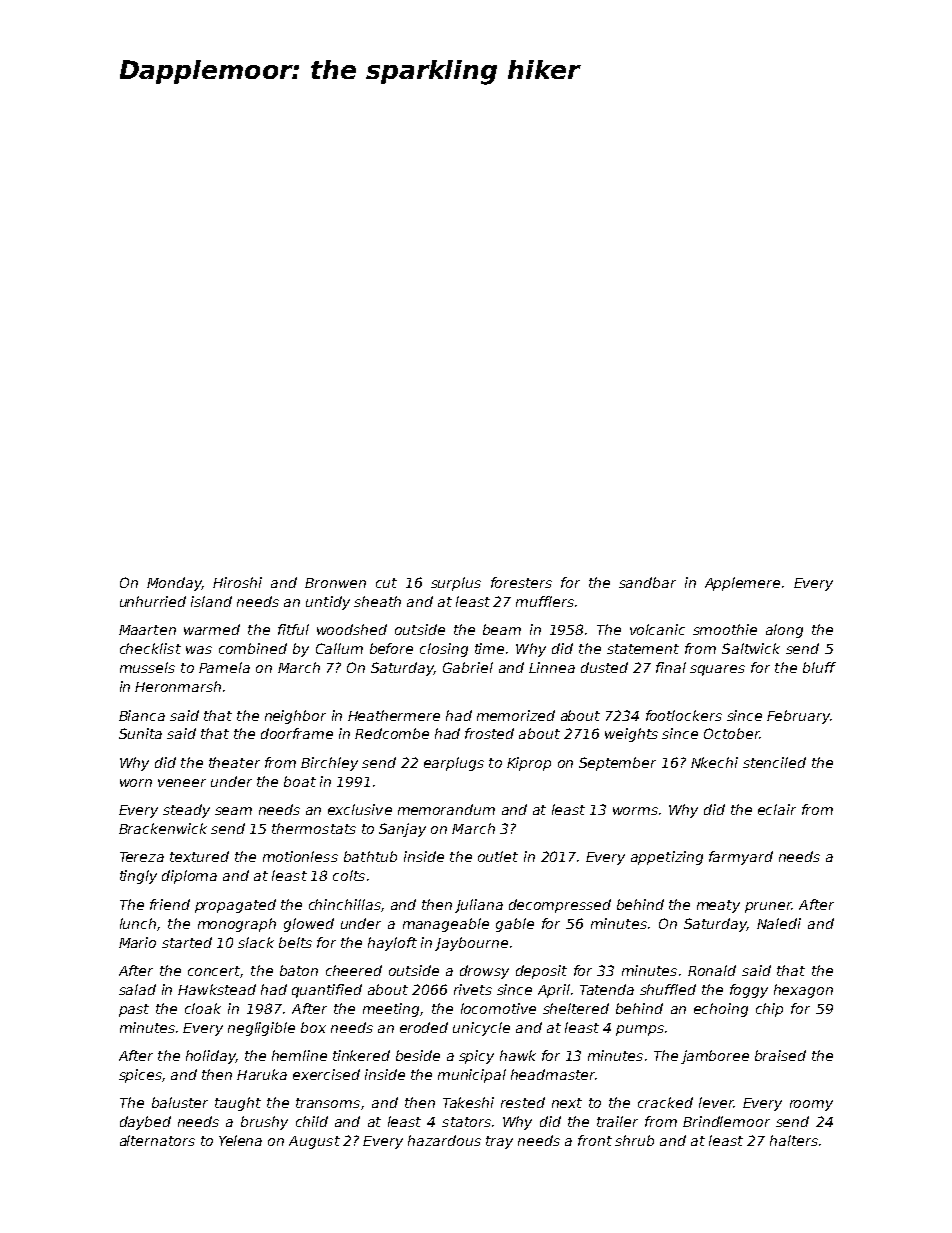 Image resolution: width=952 pixels, height=1233 pixels. I want to click on untidy, so click(328, 603).
